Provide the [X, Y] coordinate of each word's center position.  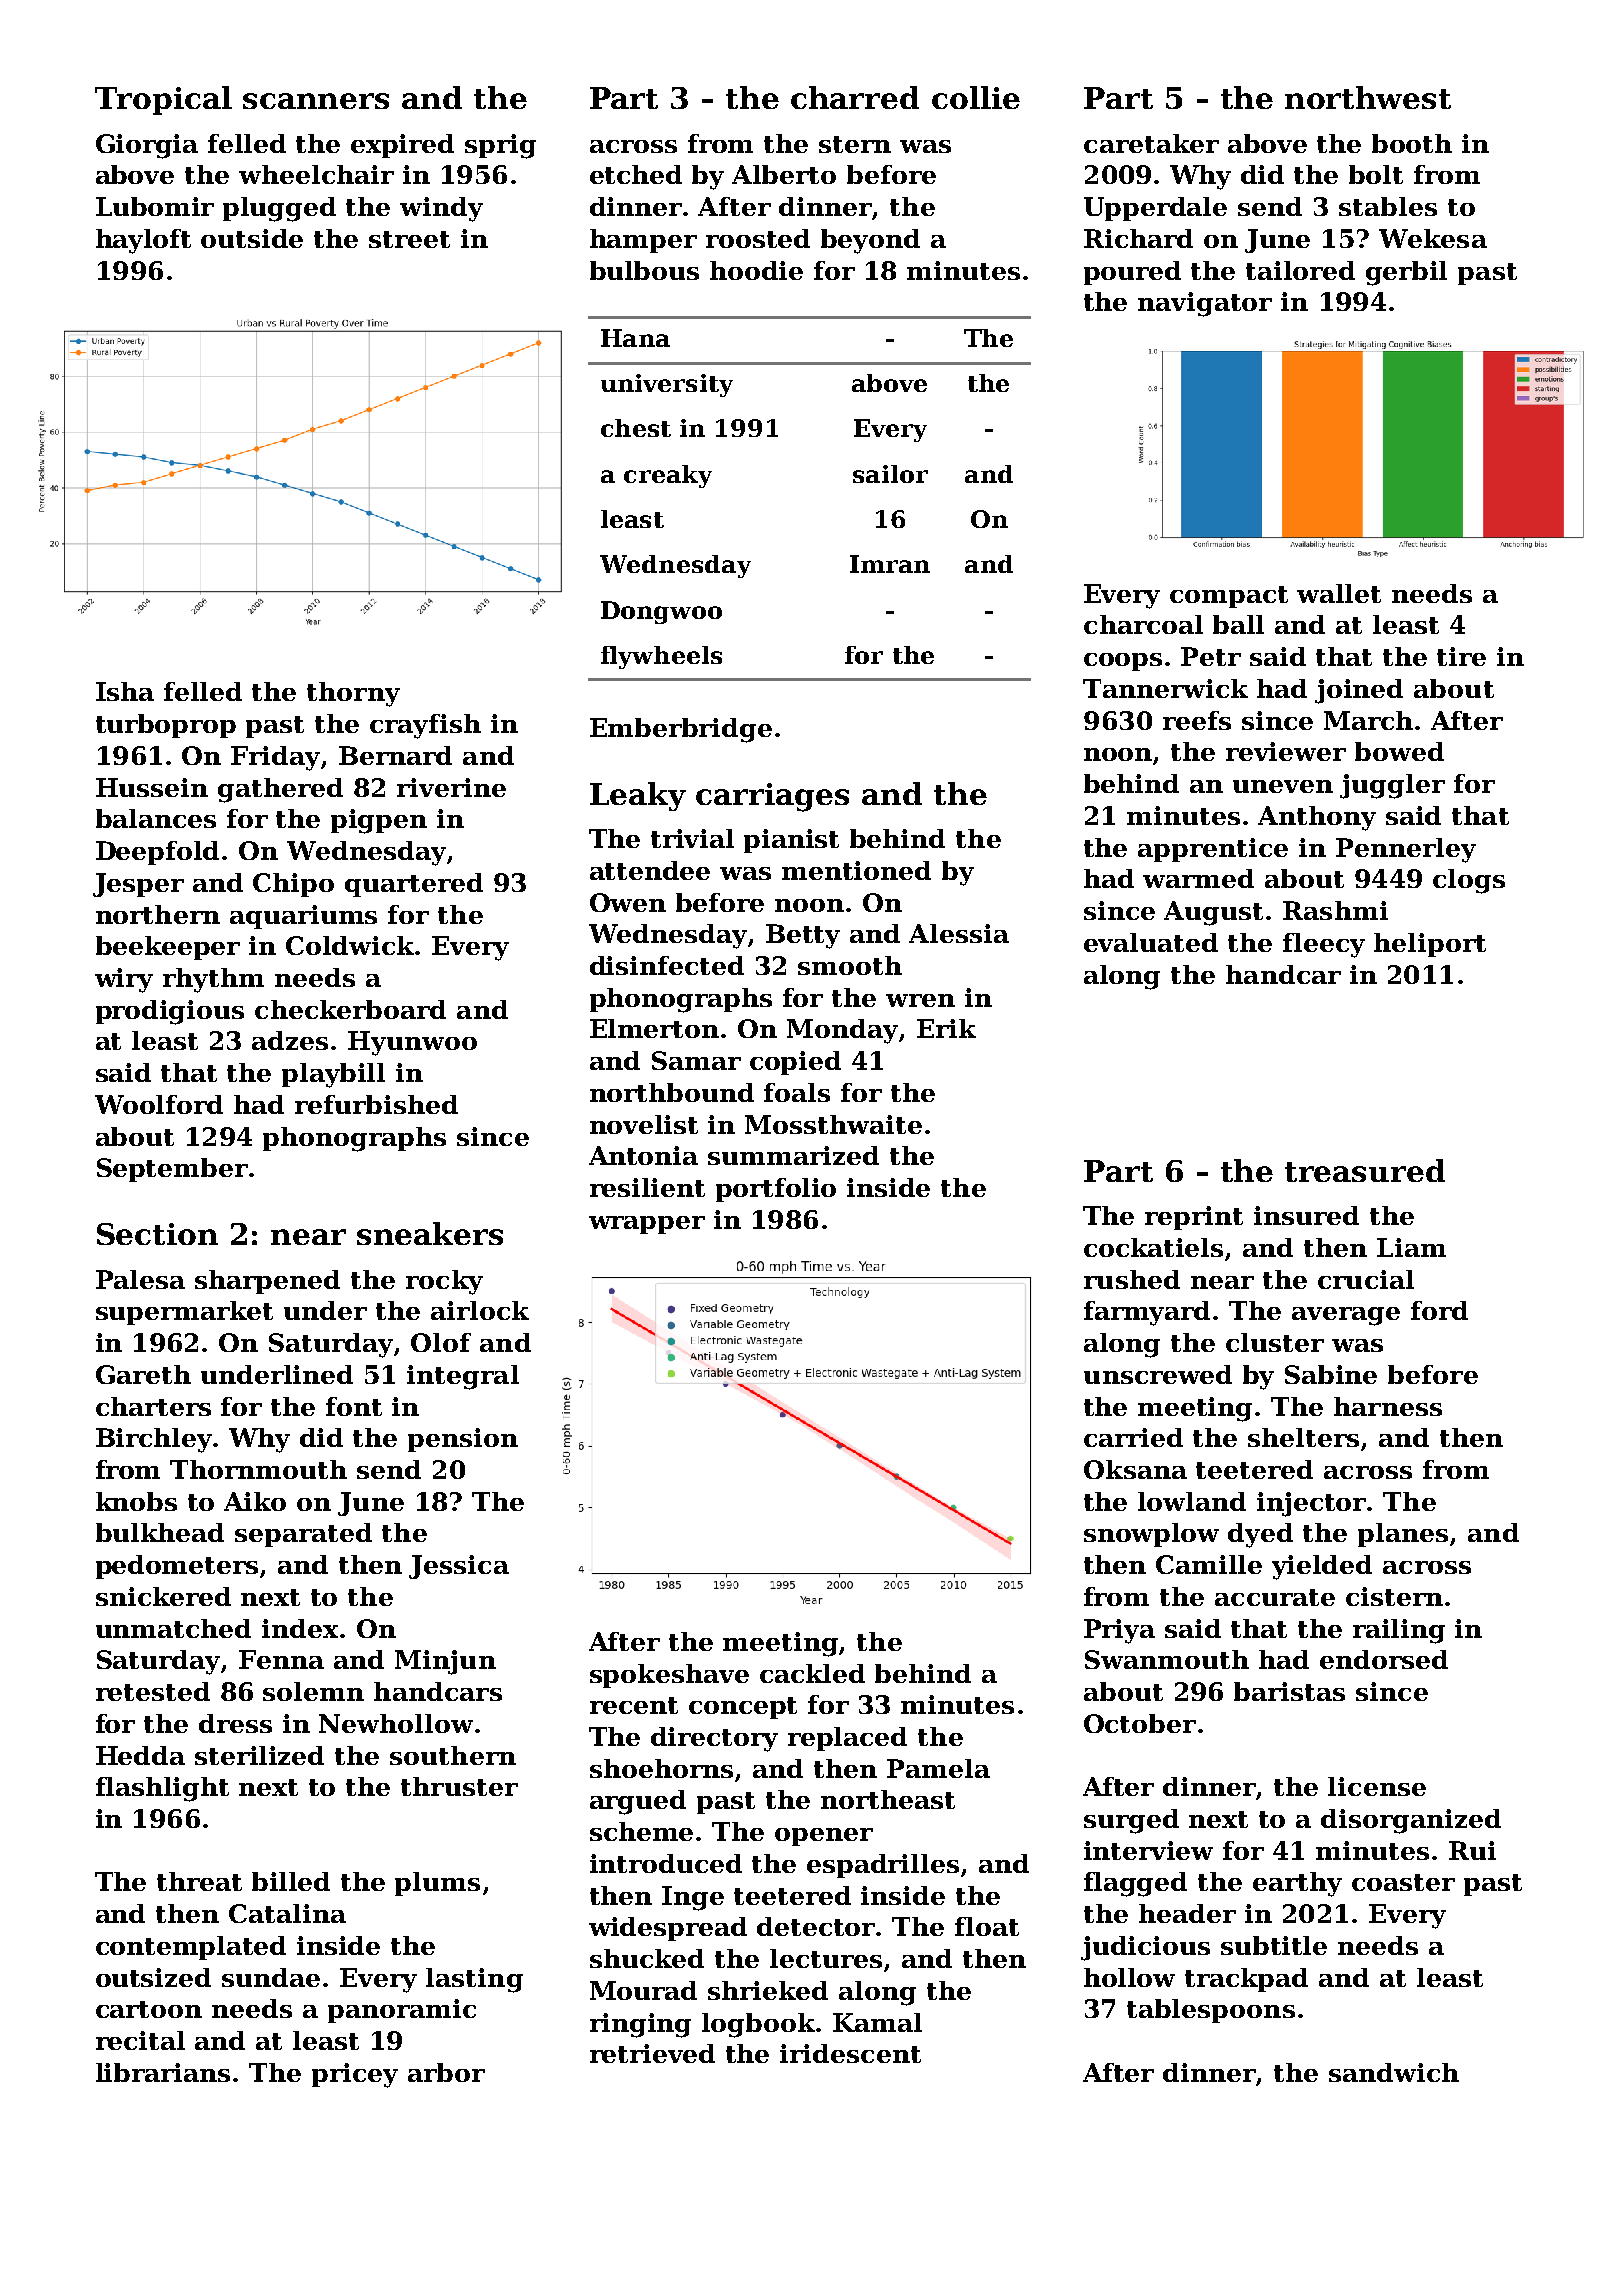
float [987, 1926]
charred [855, 97]
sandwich [1394, 2072]
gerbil [1406, 273]
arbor [446, 2072]
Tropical [163, 100]
